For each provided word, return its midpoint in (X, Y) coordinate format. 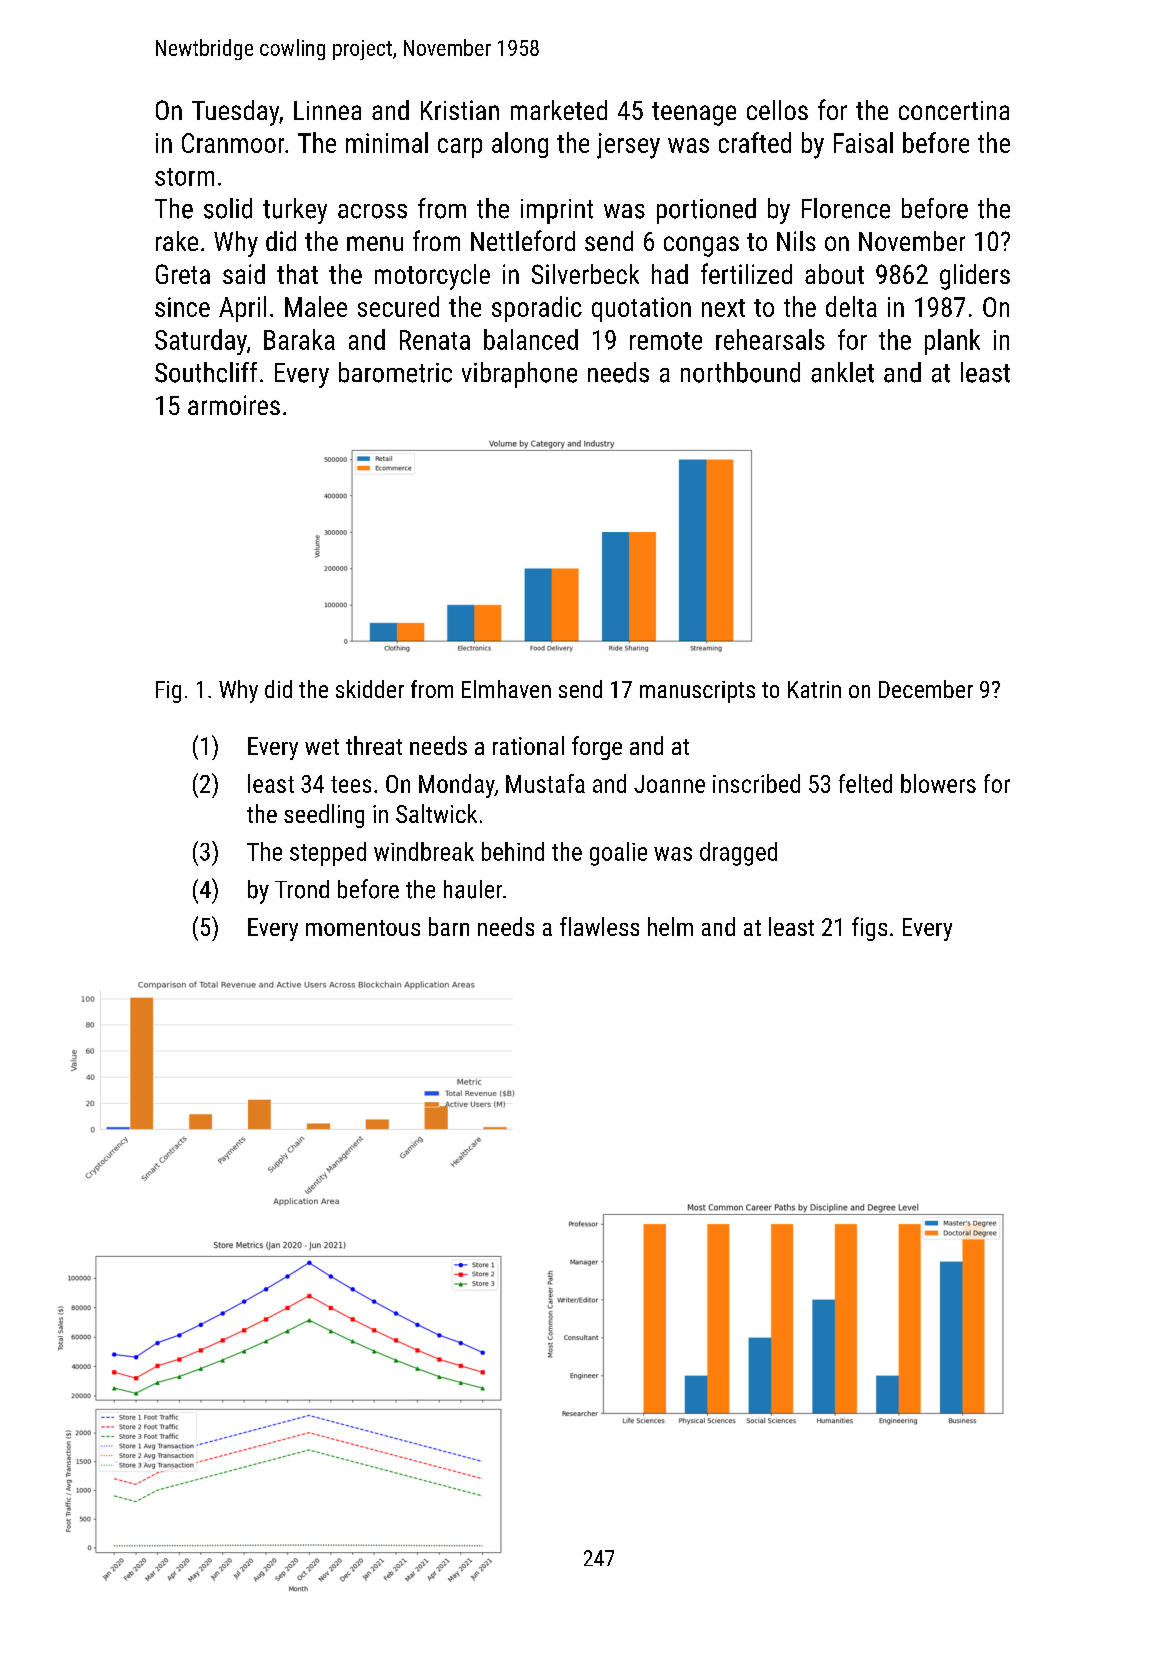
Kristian (460, 110)
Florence (846, 208)
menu (375, 243)
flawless (599, 926)
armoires (234, 405)
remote (666, 341)
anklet (842, 372)
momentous (363, 928)
